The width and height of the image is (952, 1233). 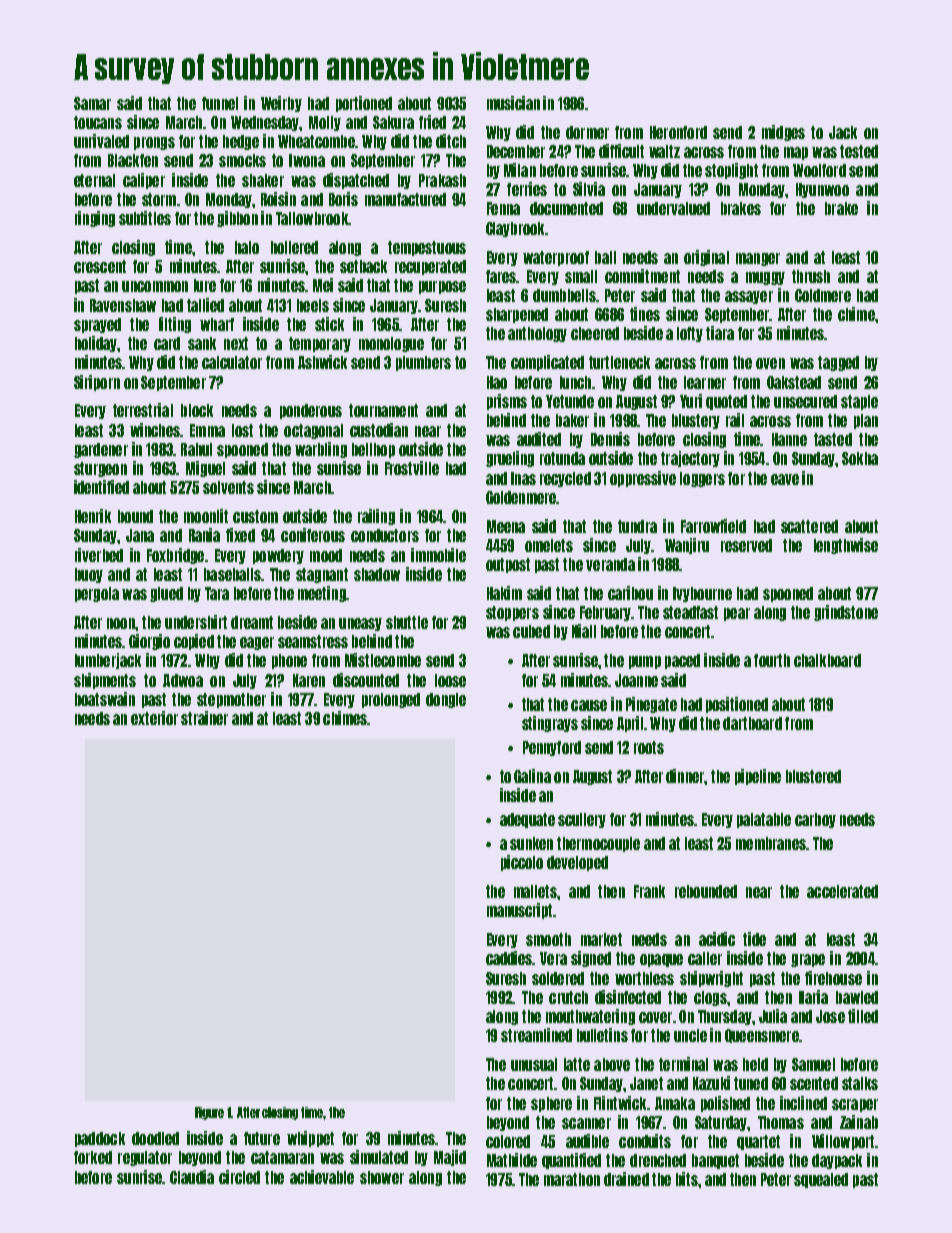 What do you see at coordinates (232, 362) in the image?
I see `calculator` at bounding box center [232, 362].
